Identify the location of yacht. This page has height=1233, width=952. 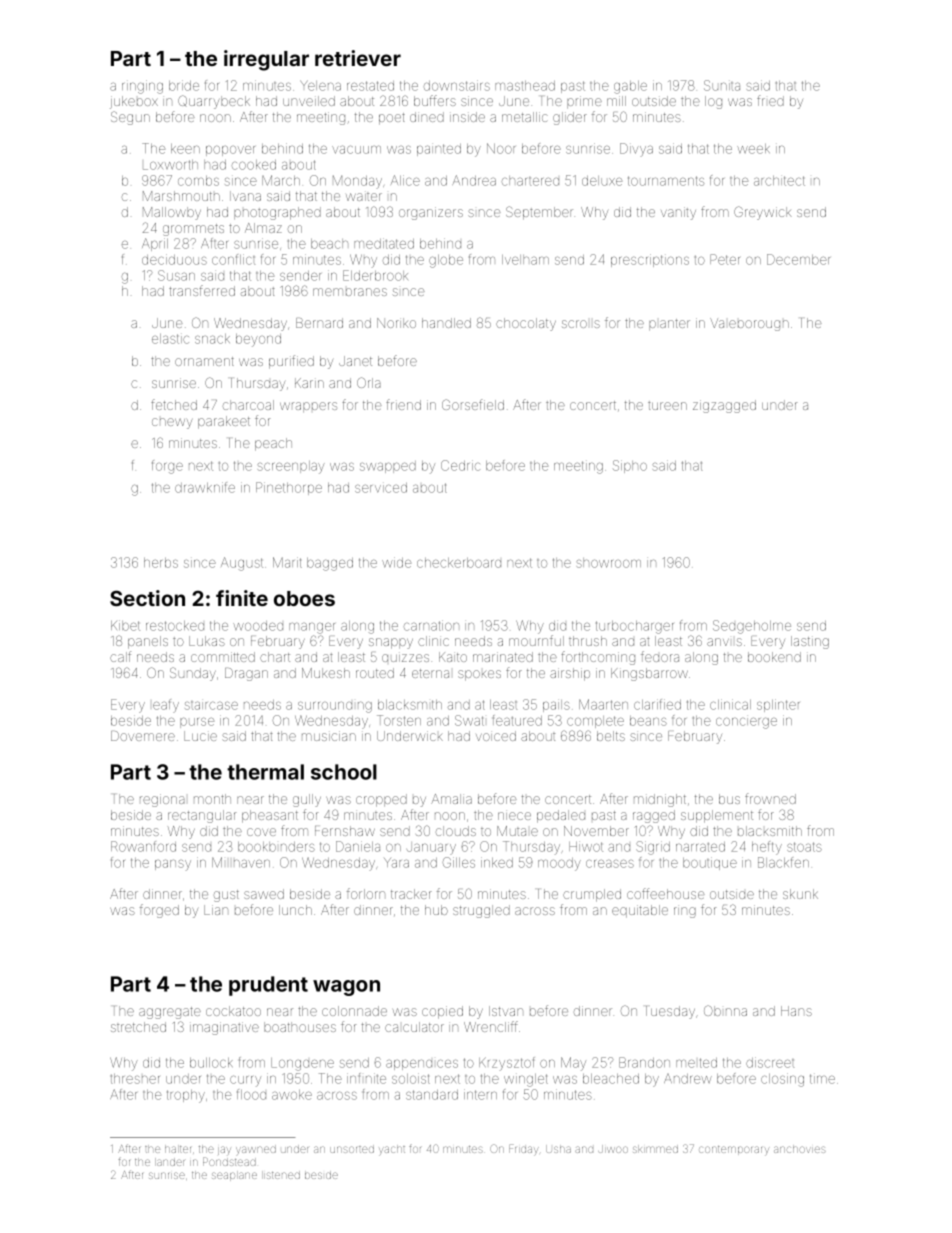
(392, 1150).
